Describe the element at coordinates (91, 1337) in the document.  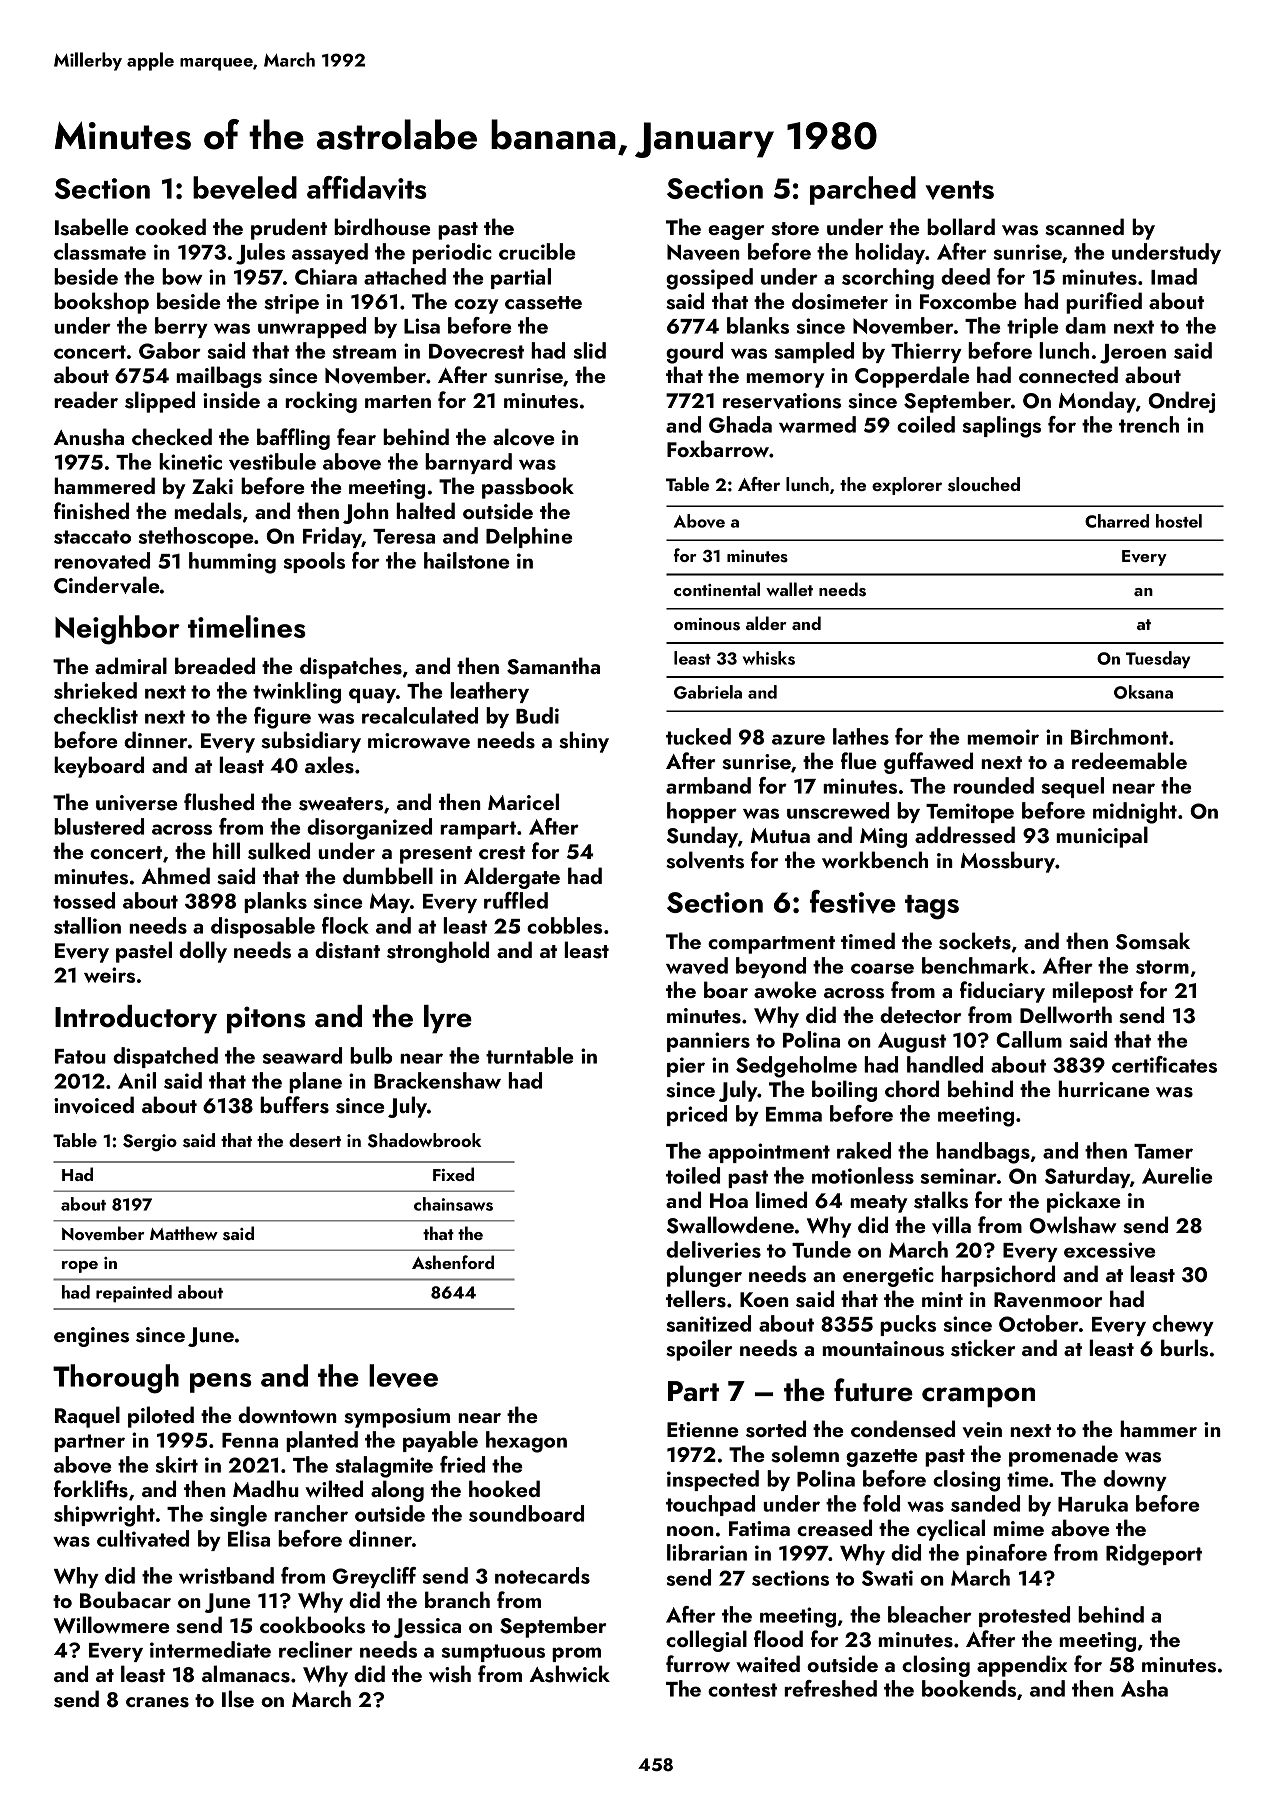
I see `engines` at that location.
